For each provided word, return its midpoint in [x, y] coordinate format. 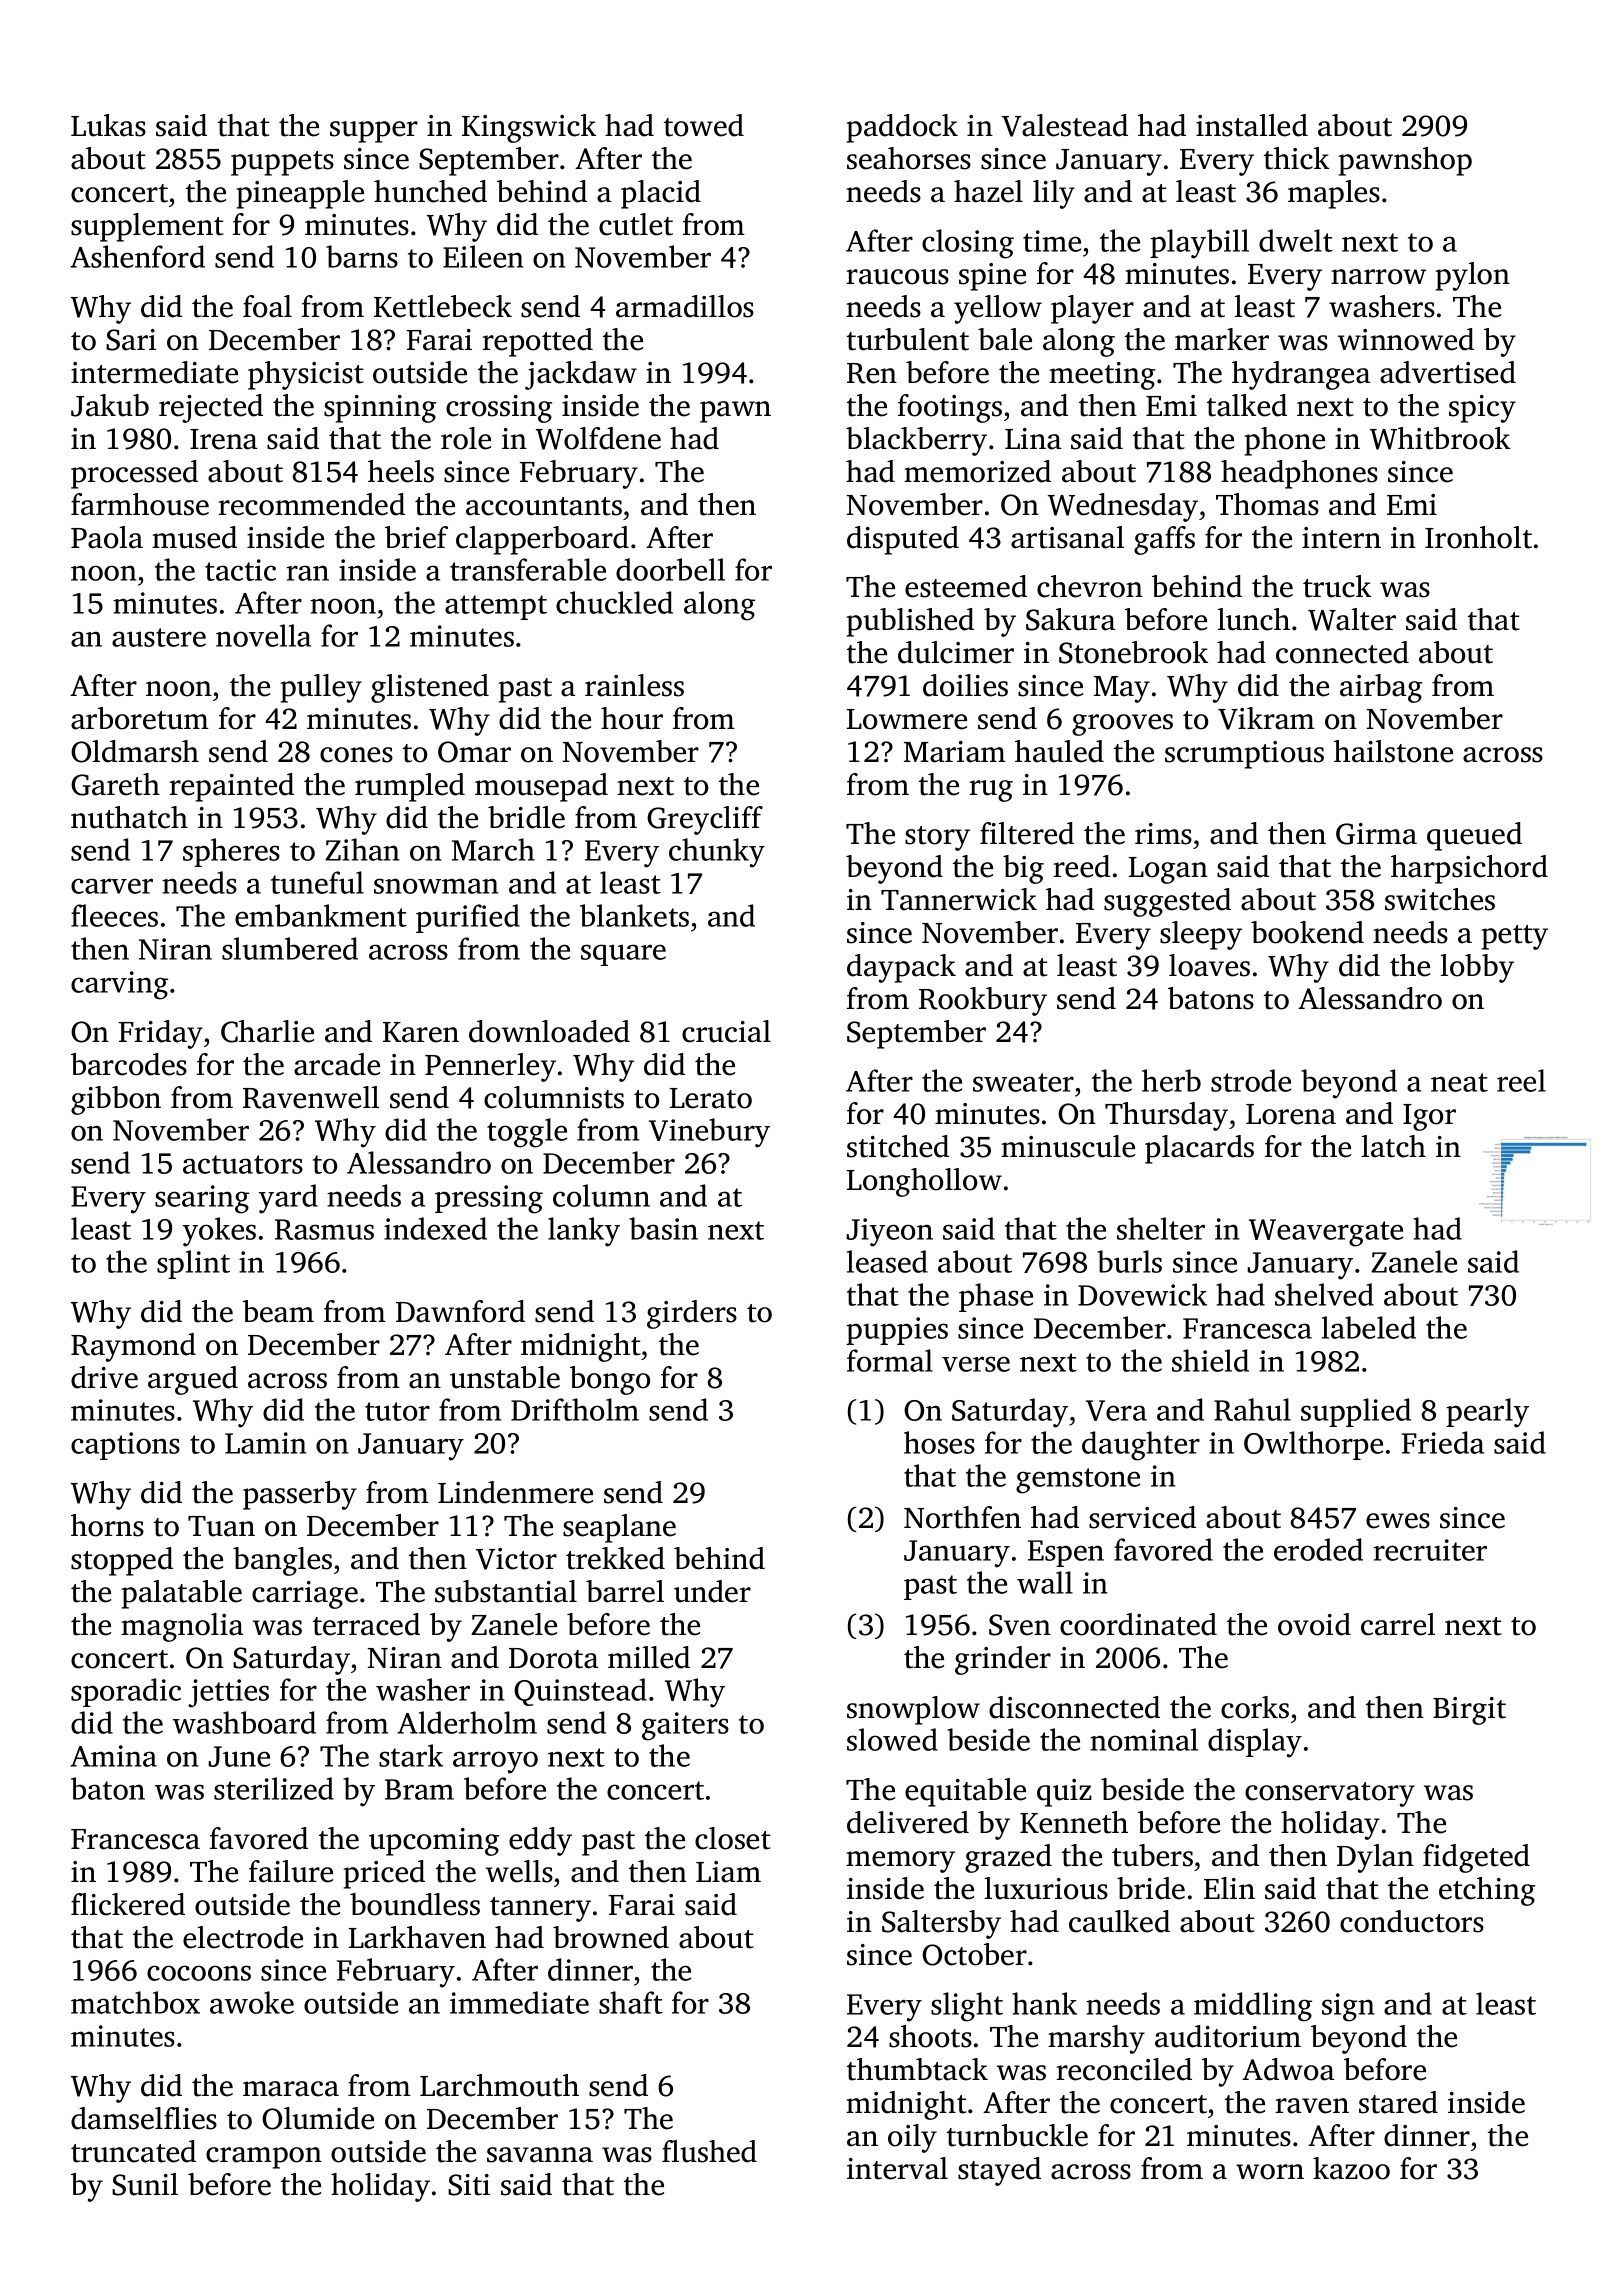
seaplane [619, 1528]
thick [1296, 158]
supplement [147, 227]
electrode [243, 1937]
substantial [506, 1591]
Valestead [1065, 125]
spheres [231, 852]
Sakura [1070, 619]
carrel [1398, 1624]
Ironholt [1478, 537]
